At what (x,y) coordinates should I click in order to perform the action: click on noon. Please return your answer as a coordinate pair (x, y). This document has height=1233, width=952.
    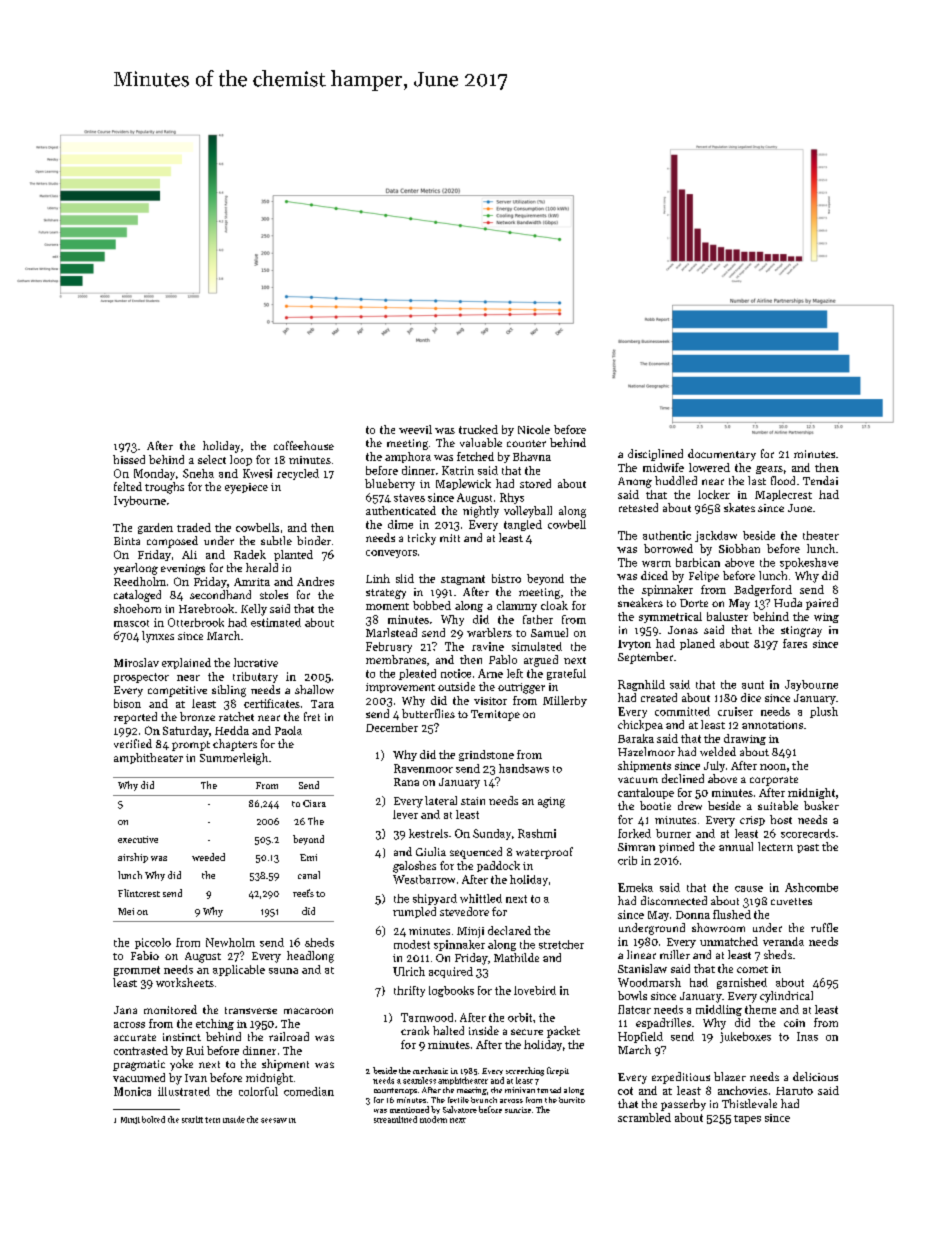
    Looking at the image, I should click on (773, 767).
